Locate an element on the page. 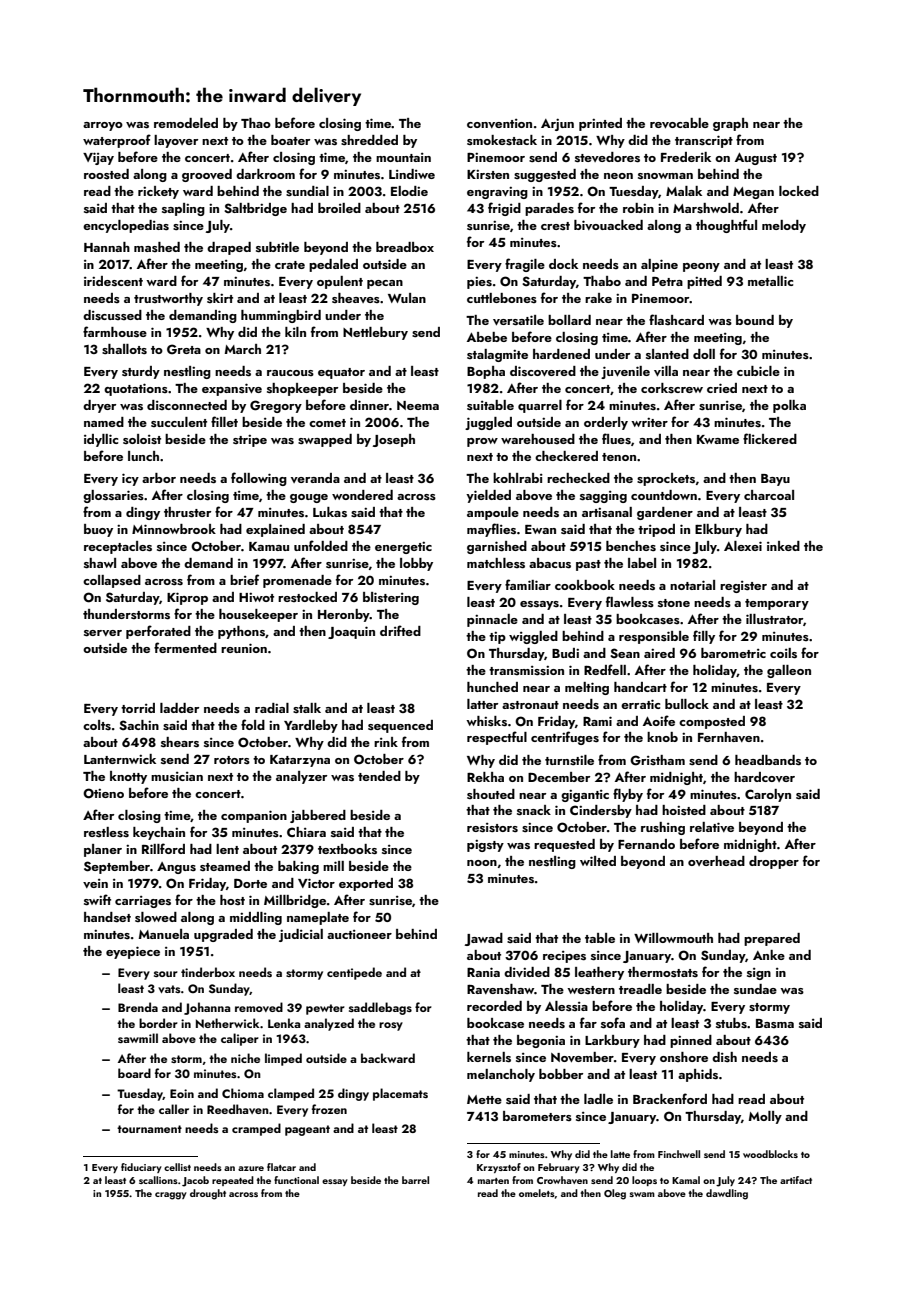 Image resolution: width=908 pixels, height=1316 pixels. familiar is located at coordinates (528, 584).
